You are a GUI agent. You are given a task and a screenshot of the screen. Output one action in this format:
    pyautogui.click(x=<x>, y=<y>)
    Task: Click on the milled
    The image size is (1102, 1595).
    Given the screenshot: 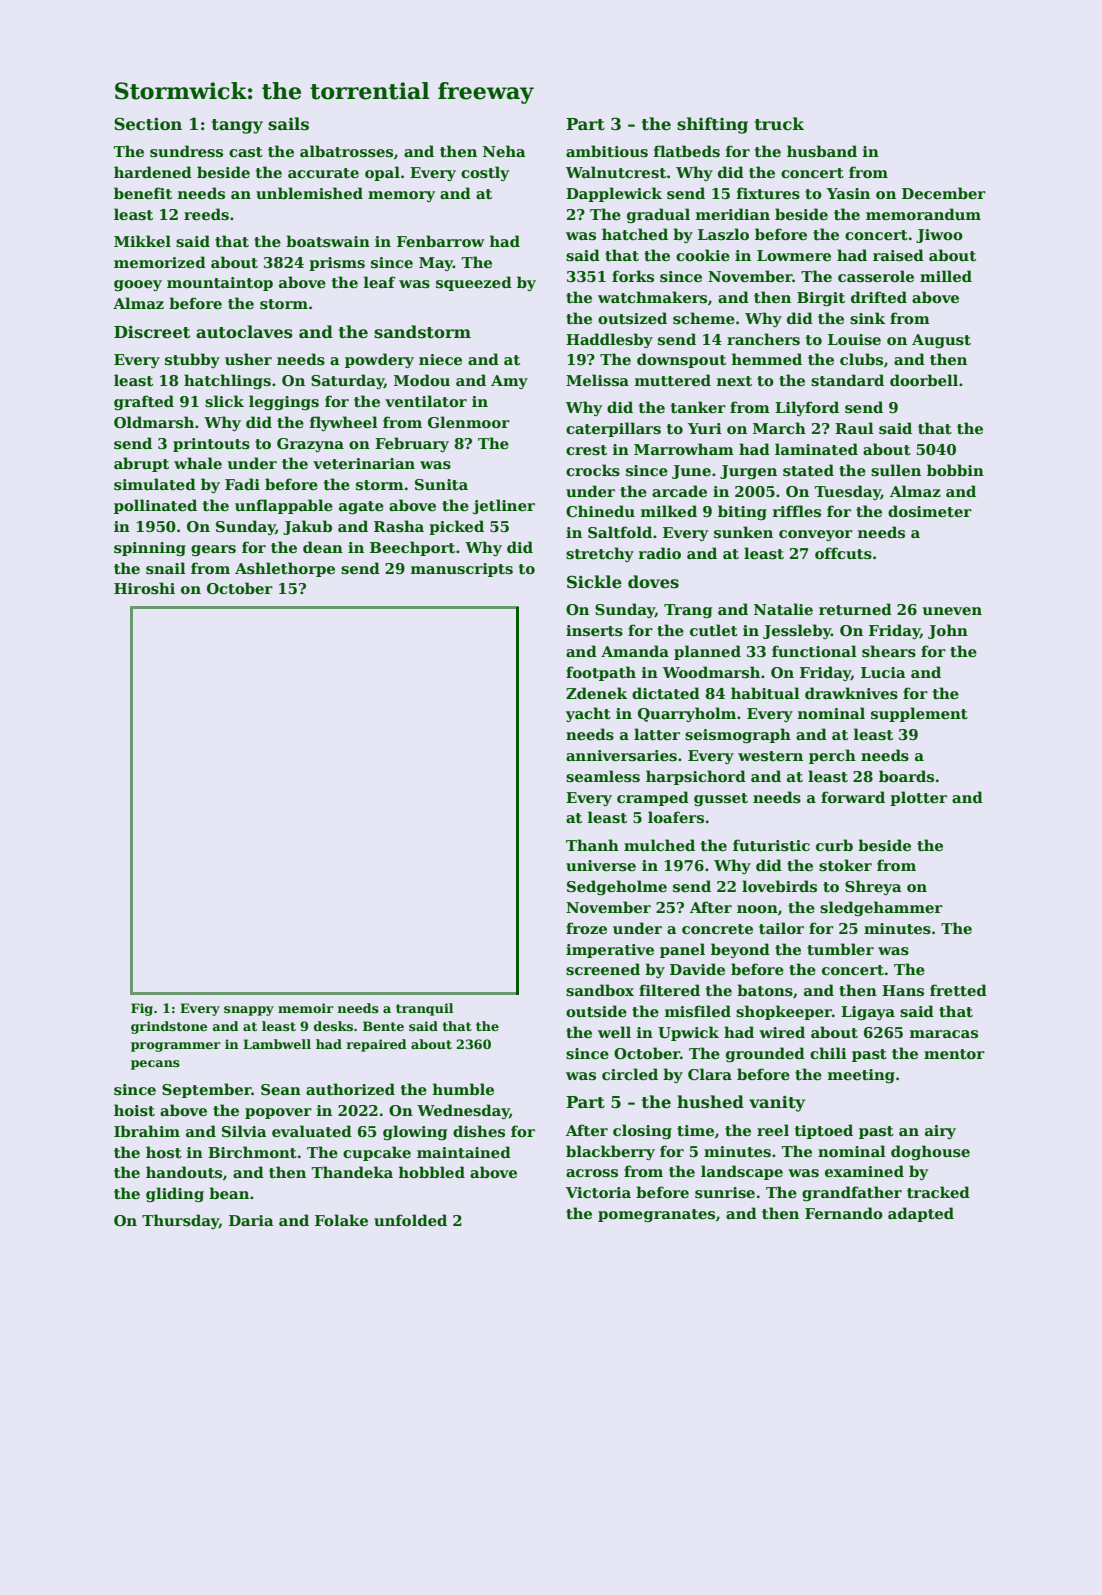 What is the action you would take?
    pyautogui.click(x=946, y=276)
